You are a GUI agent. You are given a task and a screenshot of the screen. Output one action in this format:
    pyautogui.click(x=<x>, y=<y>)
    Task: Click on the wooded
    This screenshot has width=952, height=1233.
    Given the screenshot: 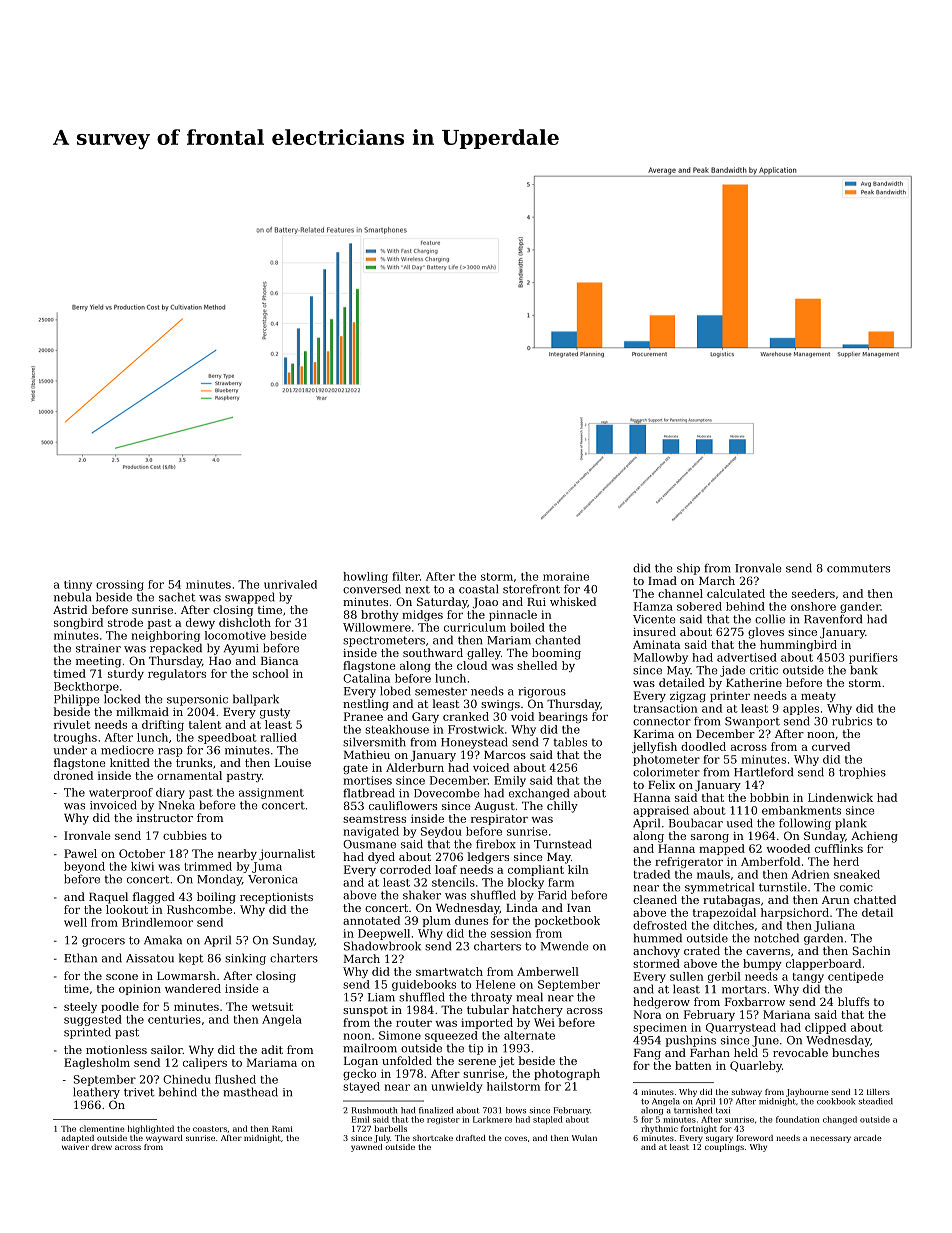 What is the action you would take?
    pyautogui.click(x=788, y=848)
